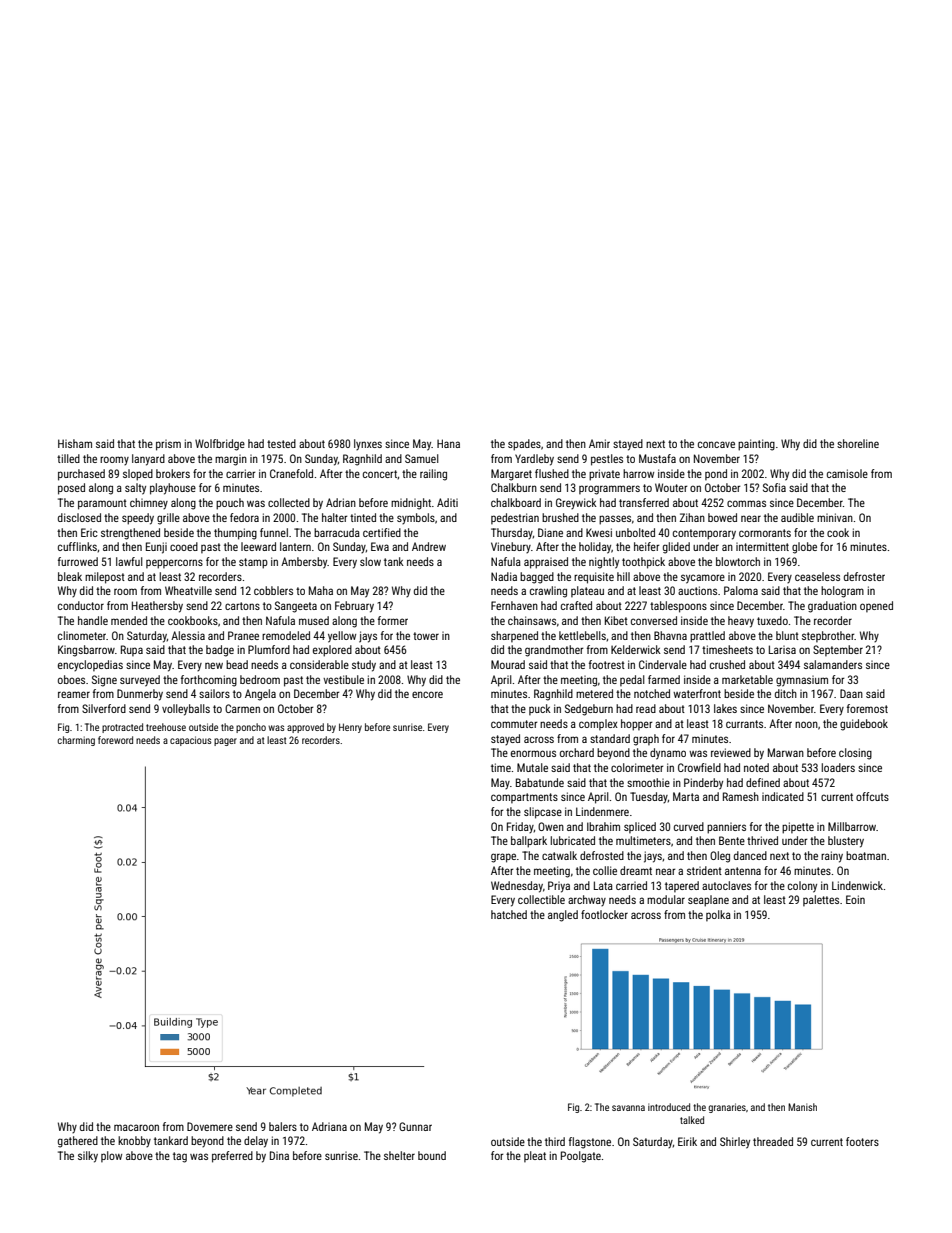  Describe the element at coordinates (88, 1157) in the screenshot. I see `silky` at that location.
